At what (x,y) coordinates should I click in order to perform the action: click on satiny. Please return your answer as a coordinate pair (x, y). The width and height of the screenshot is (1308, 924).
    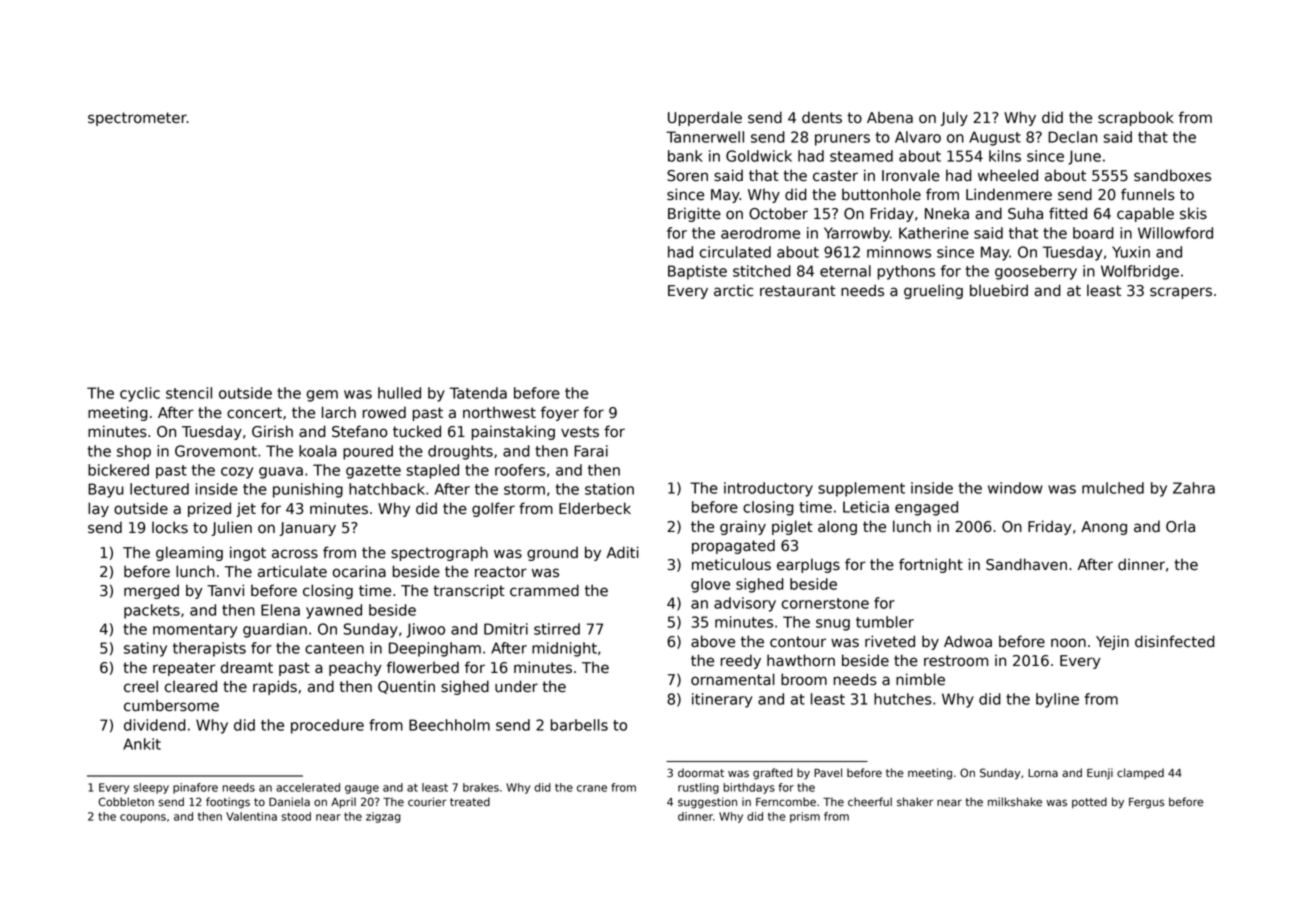
    Looking at the image, I should click on (145, 649).
